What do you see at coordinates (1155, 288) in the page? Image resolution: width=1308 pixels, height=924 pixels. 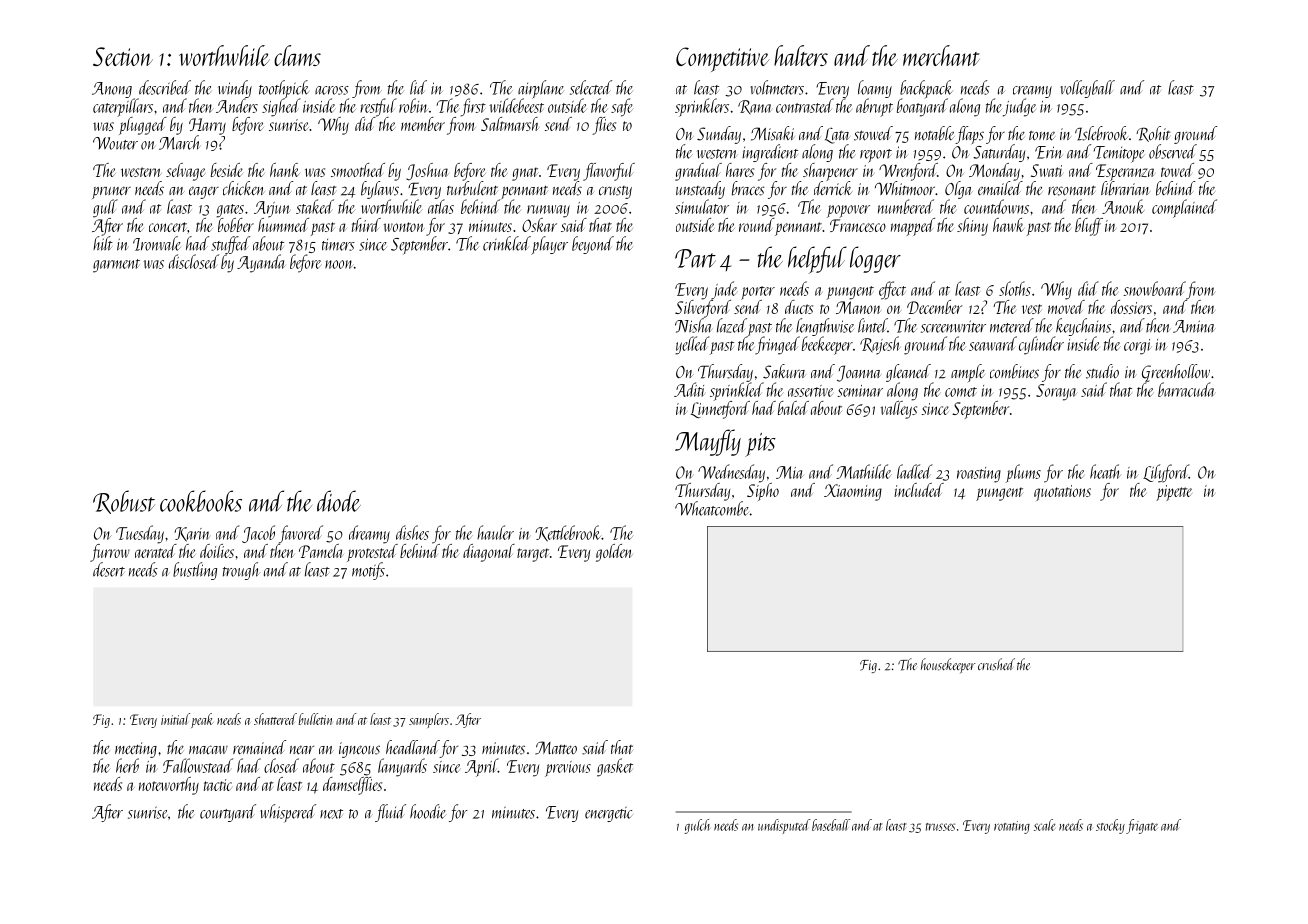 I see `snowboard` at bounding box center [1155, 288].
